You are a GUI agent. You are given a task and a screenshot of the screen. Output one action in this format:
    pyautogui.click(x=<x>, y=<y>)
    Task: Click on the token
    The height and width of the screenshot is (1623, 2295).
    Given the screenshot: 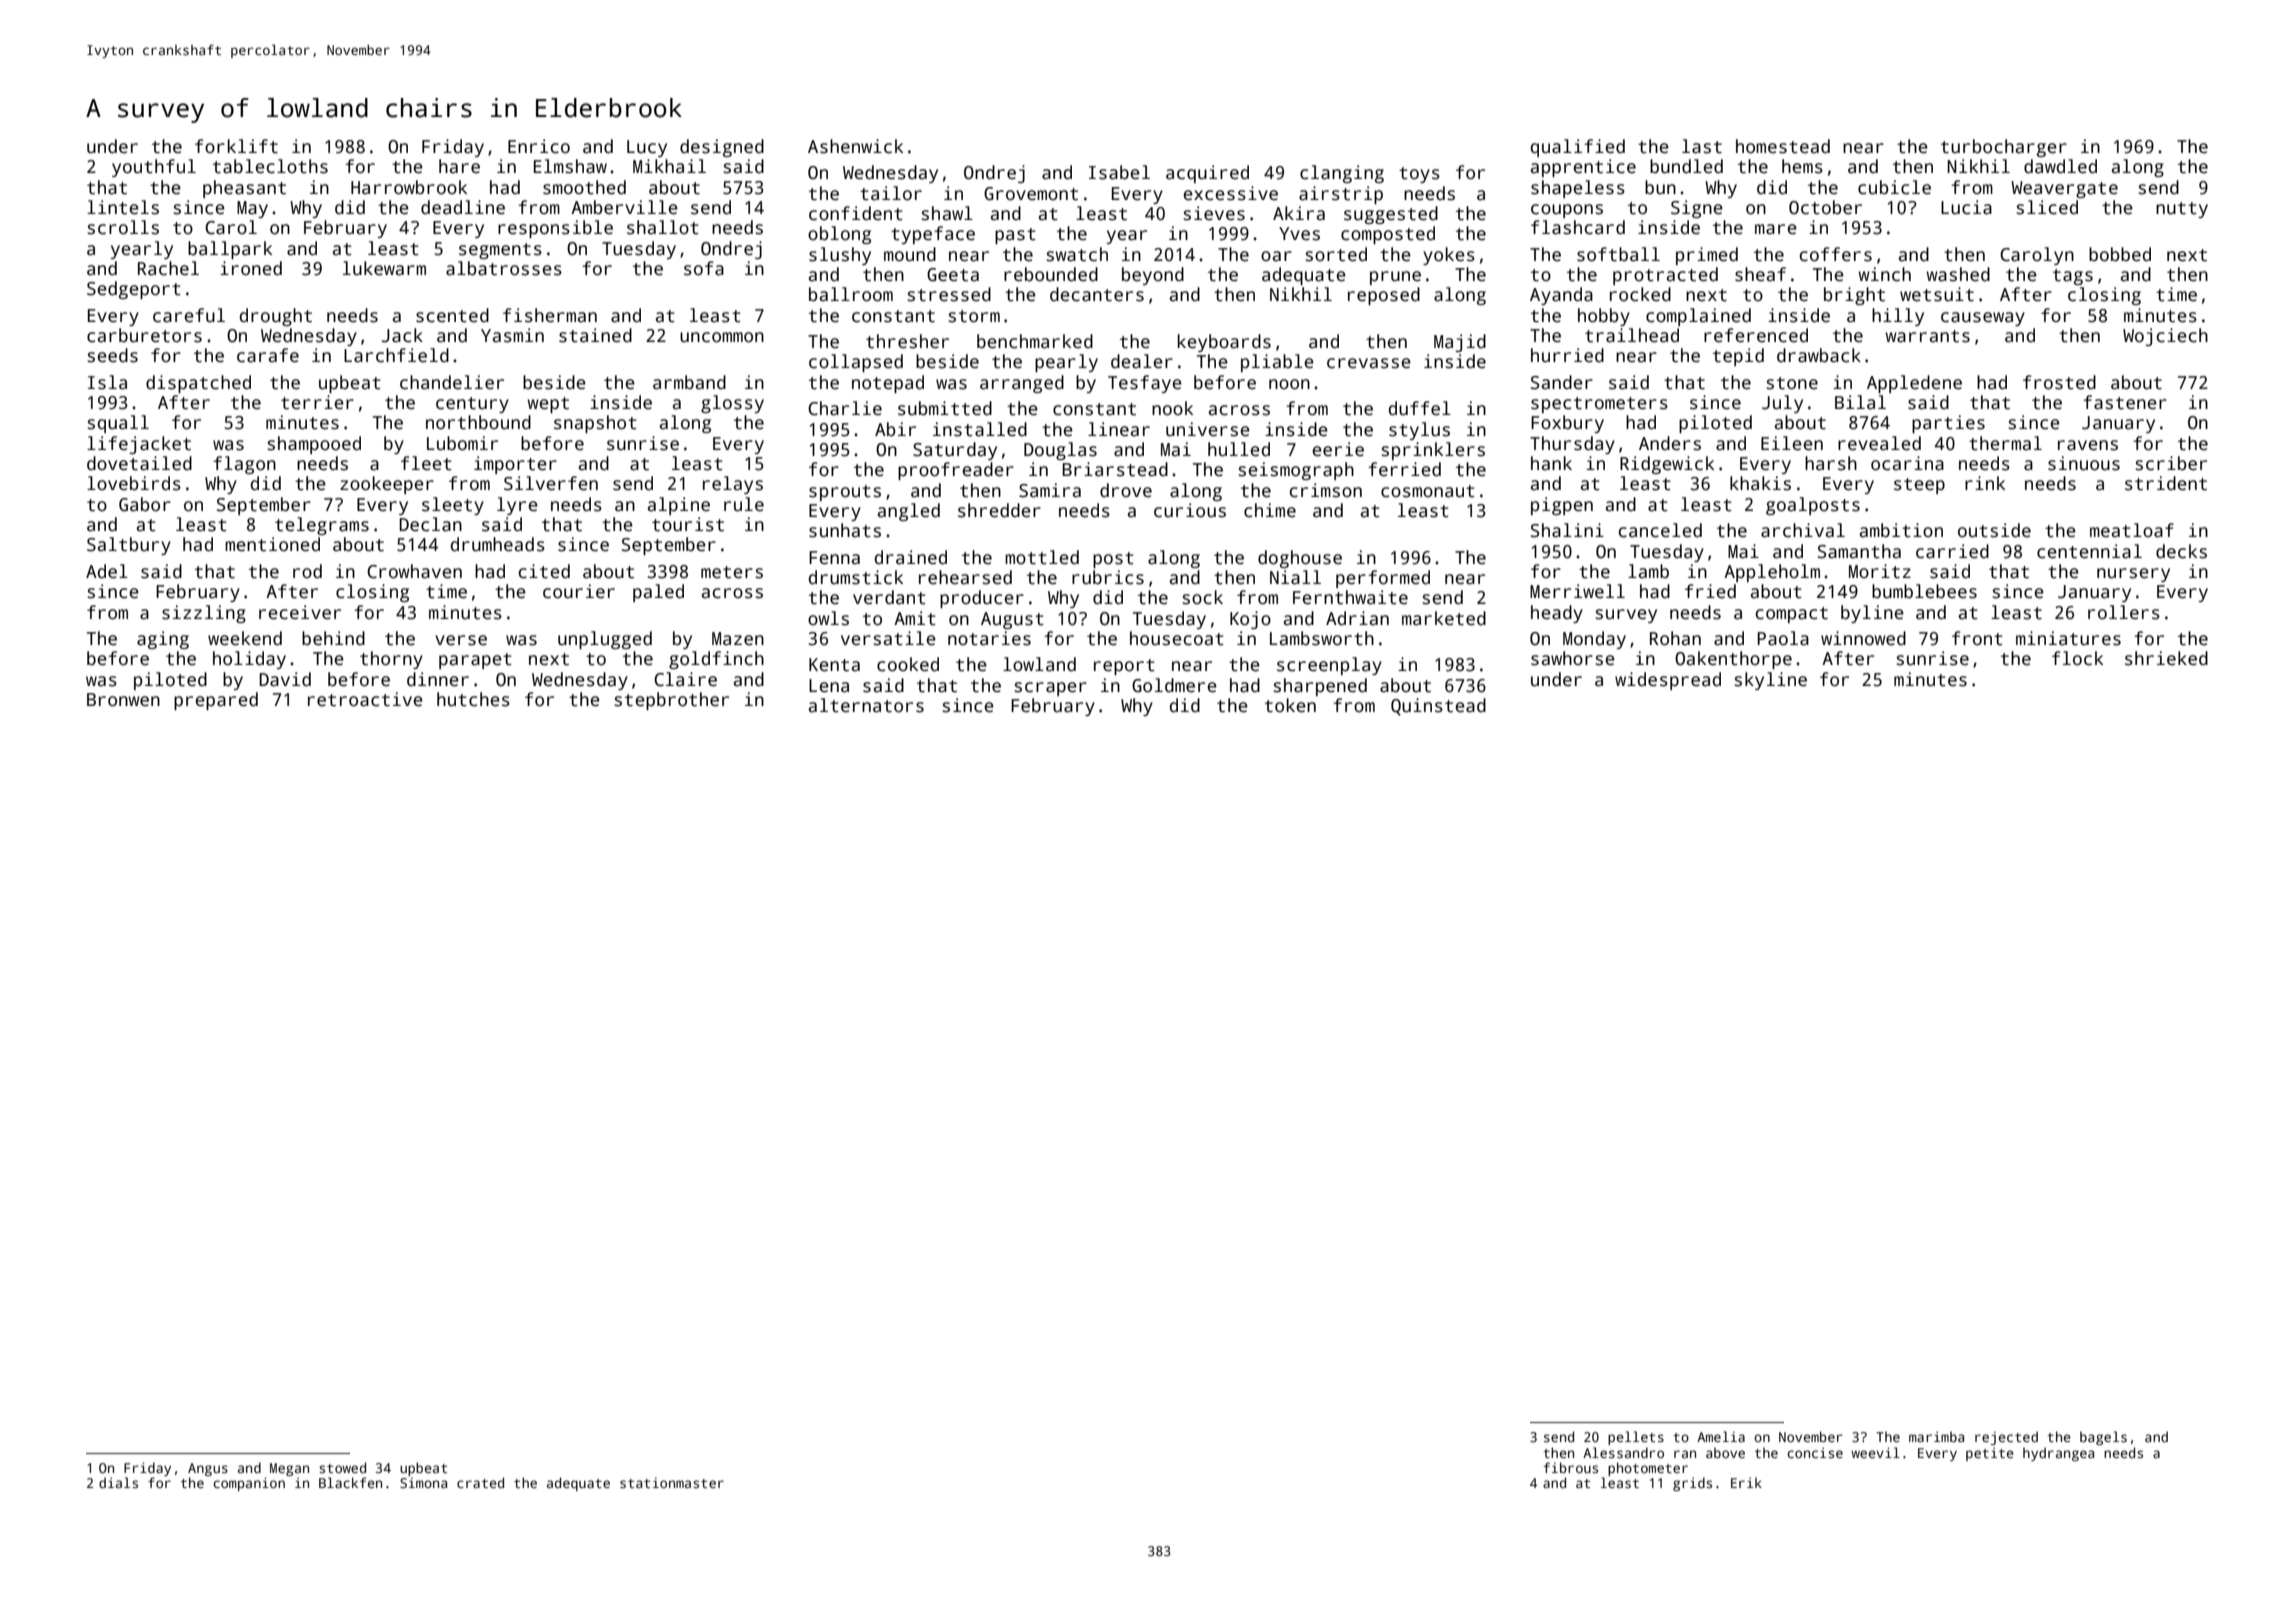 What is the action you would take?
    pyautogui.click(x=1290, y=705)
